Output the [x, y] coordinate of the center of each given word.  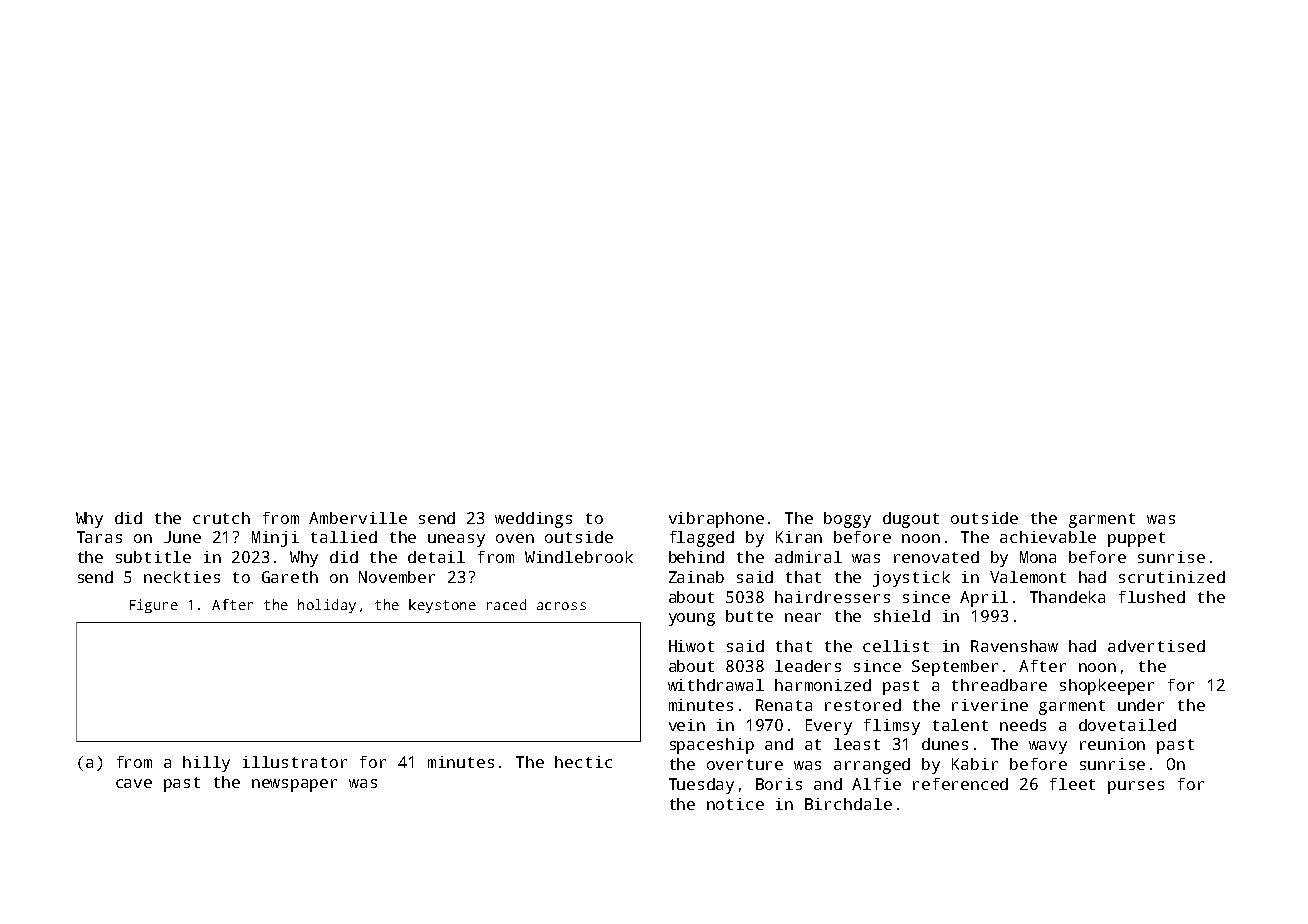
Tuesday [701, 786]
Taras [99, 537]
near [803, 617]
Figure [154, 606]
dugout [911, 520]
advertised [1156, 646]
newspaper [294, 785]
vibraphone [716, 520]
